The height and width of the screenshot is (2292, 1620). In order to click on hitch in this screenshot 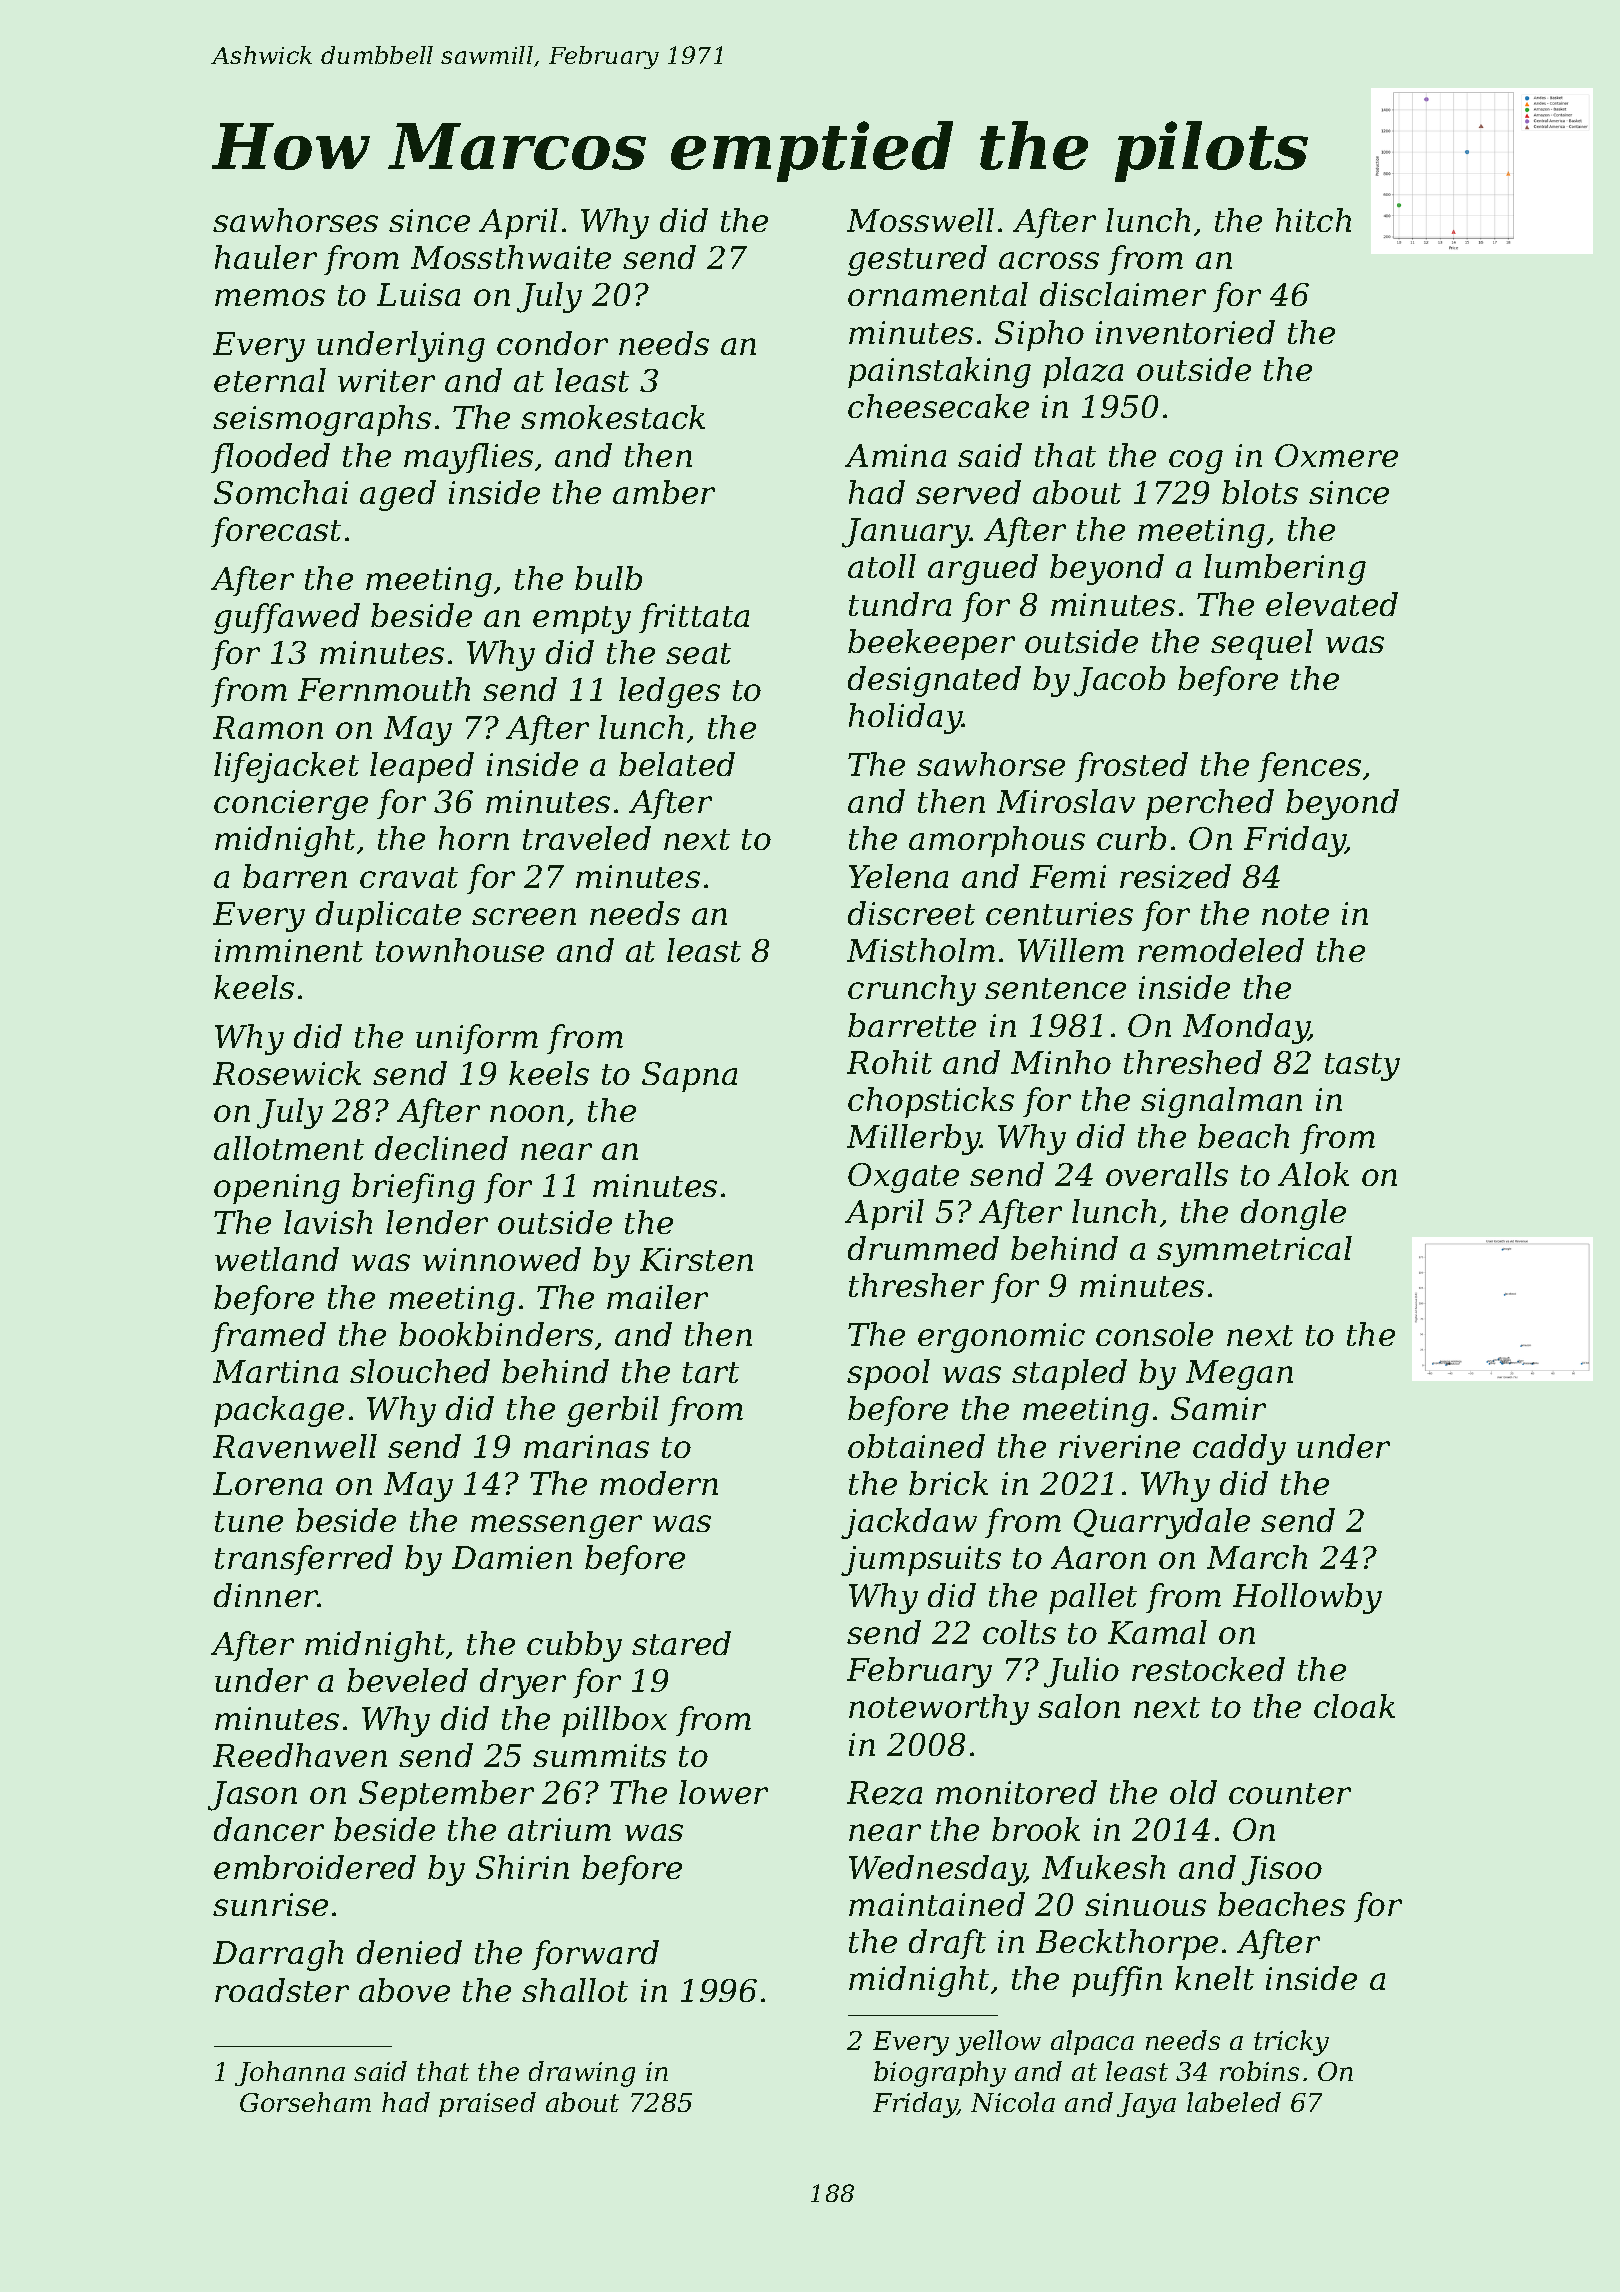, I will do `click(1313, 220)`.
